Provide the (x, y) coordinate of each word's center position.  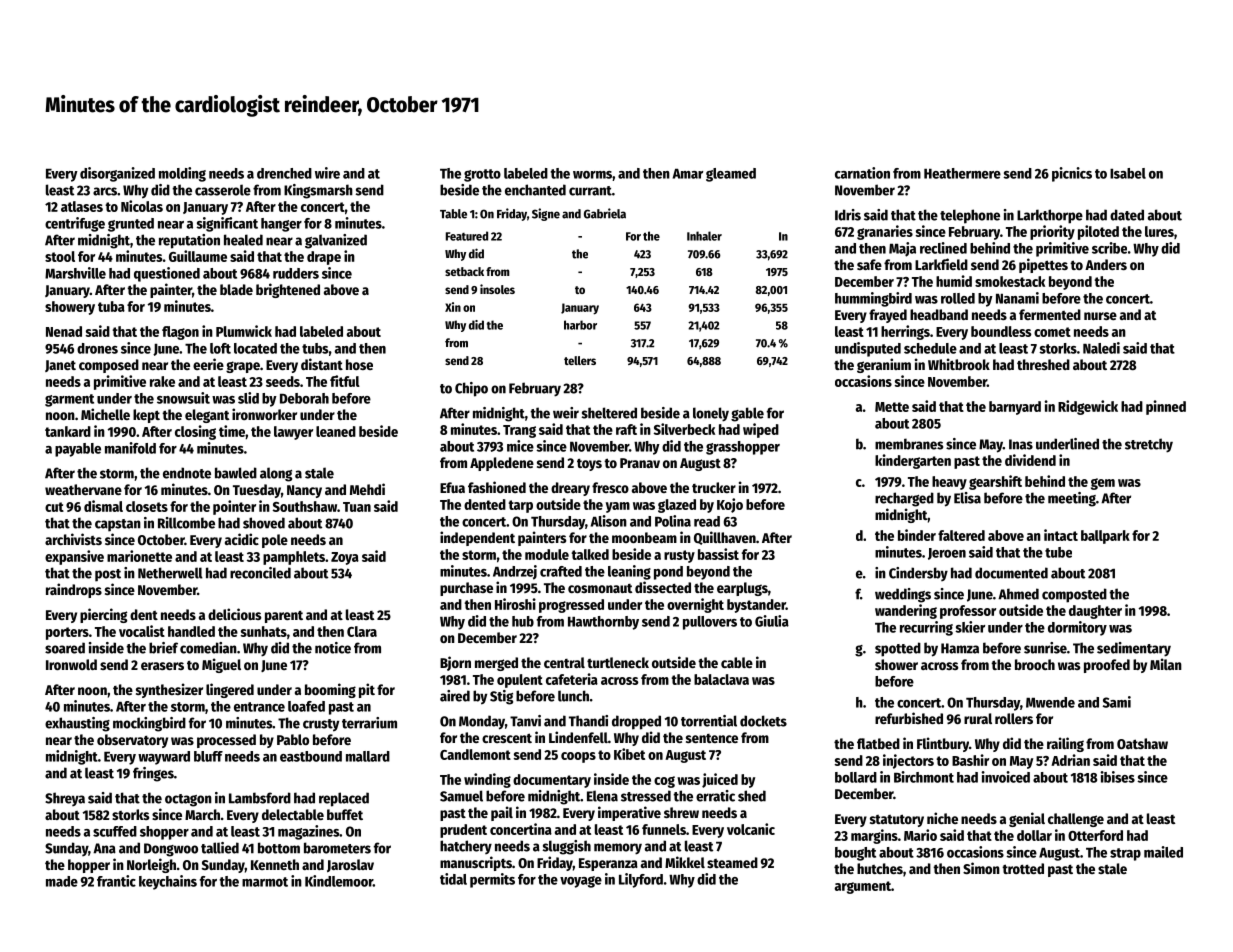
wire (327, 173)
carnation (862, 173)
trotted (1023, 868)
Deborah (304, 398)
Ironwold (71, 664)
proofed (1107, 666)
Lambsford (260, 798)
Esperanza (608, 864)
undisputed (868, 349)
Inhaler (704, 236)
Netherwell (170, 573)
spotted (898, 649)
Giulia (772, 621)
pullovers (710, 623)
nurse (1100, 316)
